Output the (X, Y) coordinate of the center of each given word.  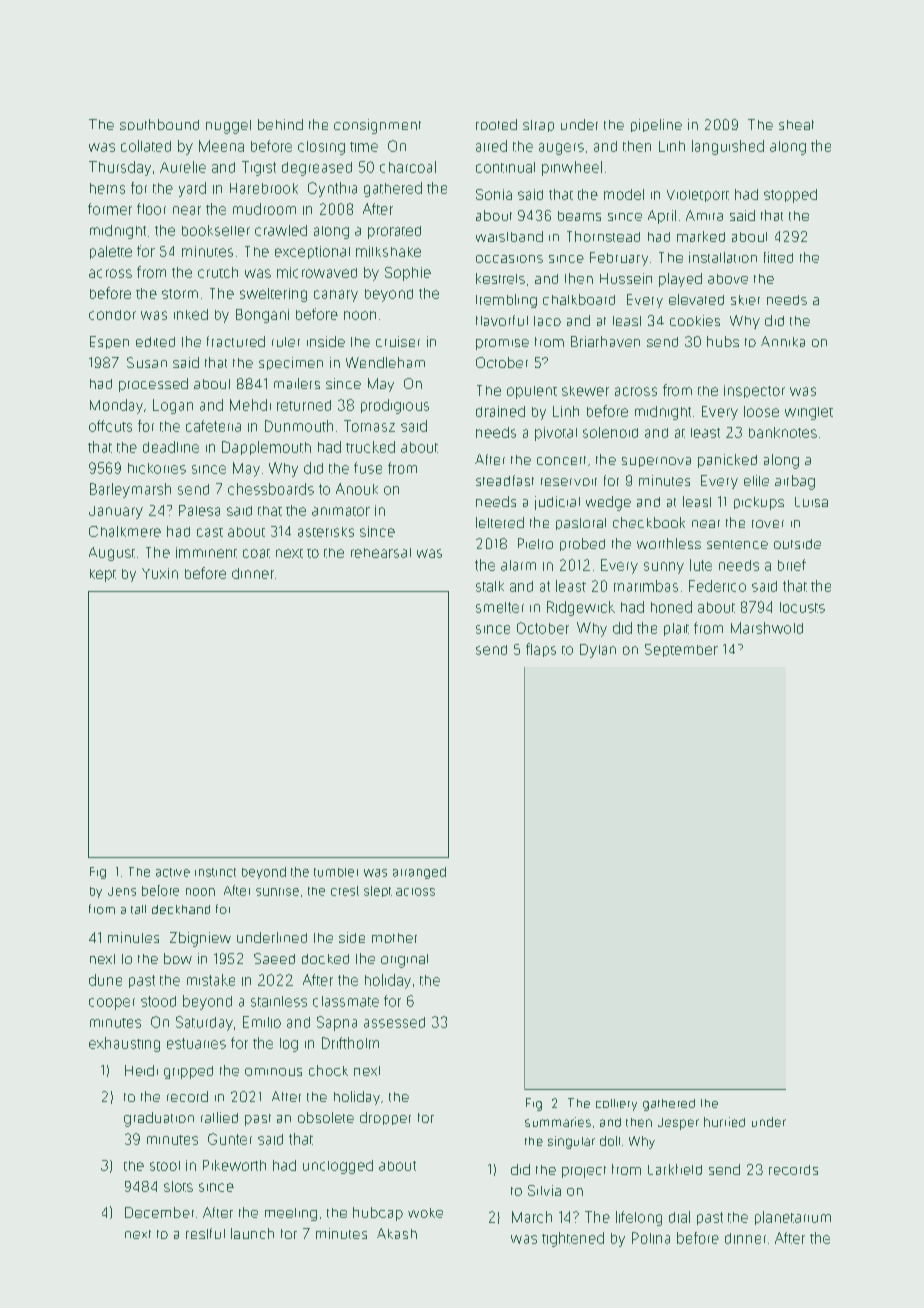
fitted (778, 257)
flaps (541, 650)
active (173, 872)
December (159, 1212)
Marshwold (767, 628)
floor (151, 209)
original (404, 961)
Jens (122, 891)
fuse (368, 468)
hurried (724, 1122)
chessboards (271, 489)
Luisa (811, 502)
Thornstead (603, 236)
